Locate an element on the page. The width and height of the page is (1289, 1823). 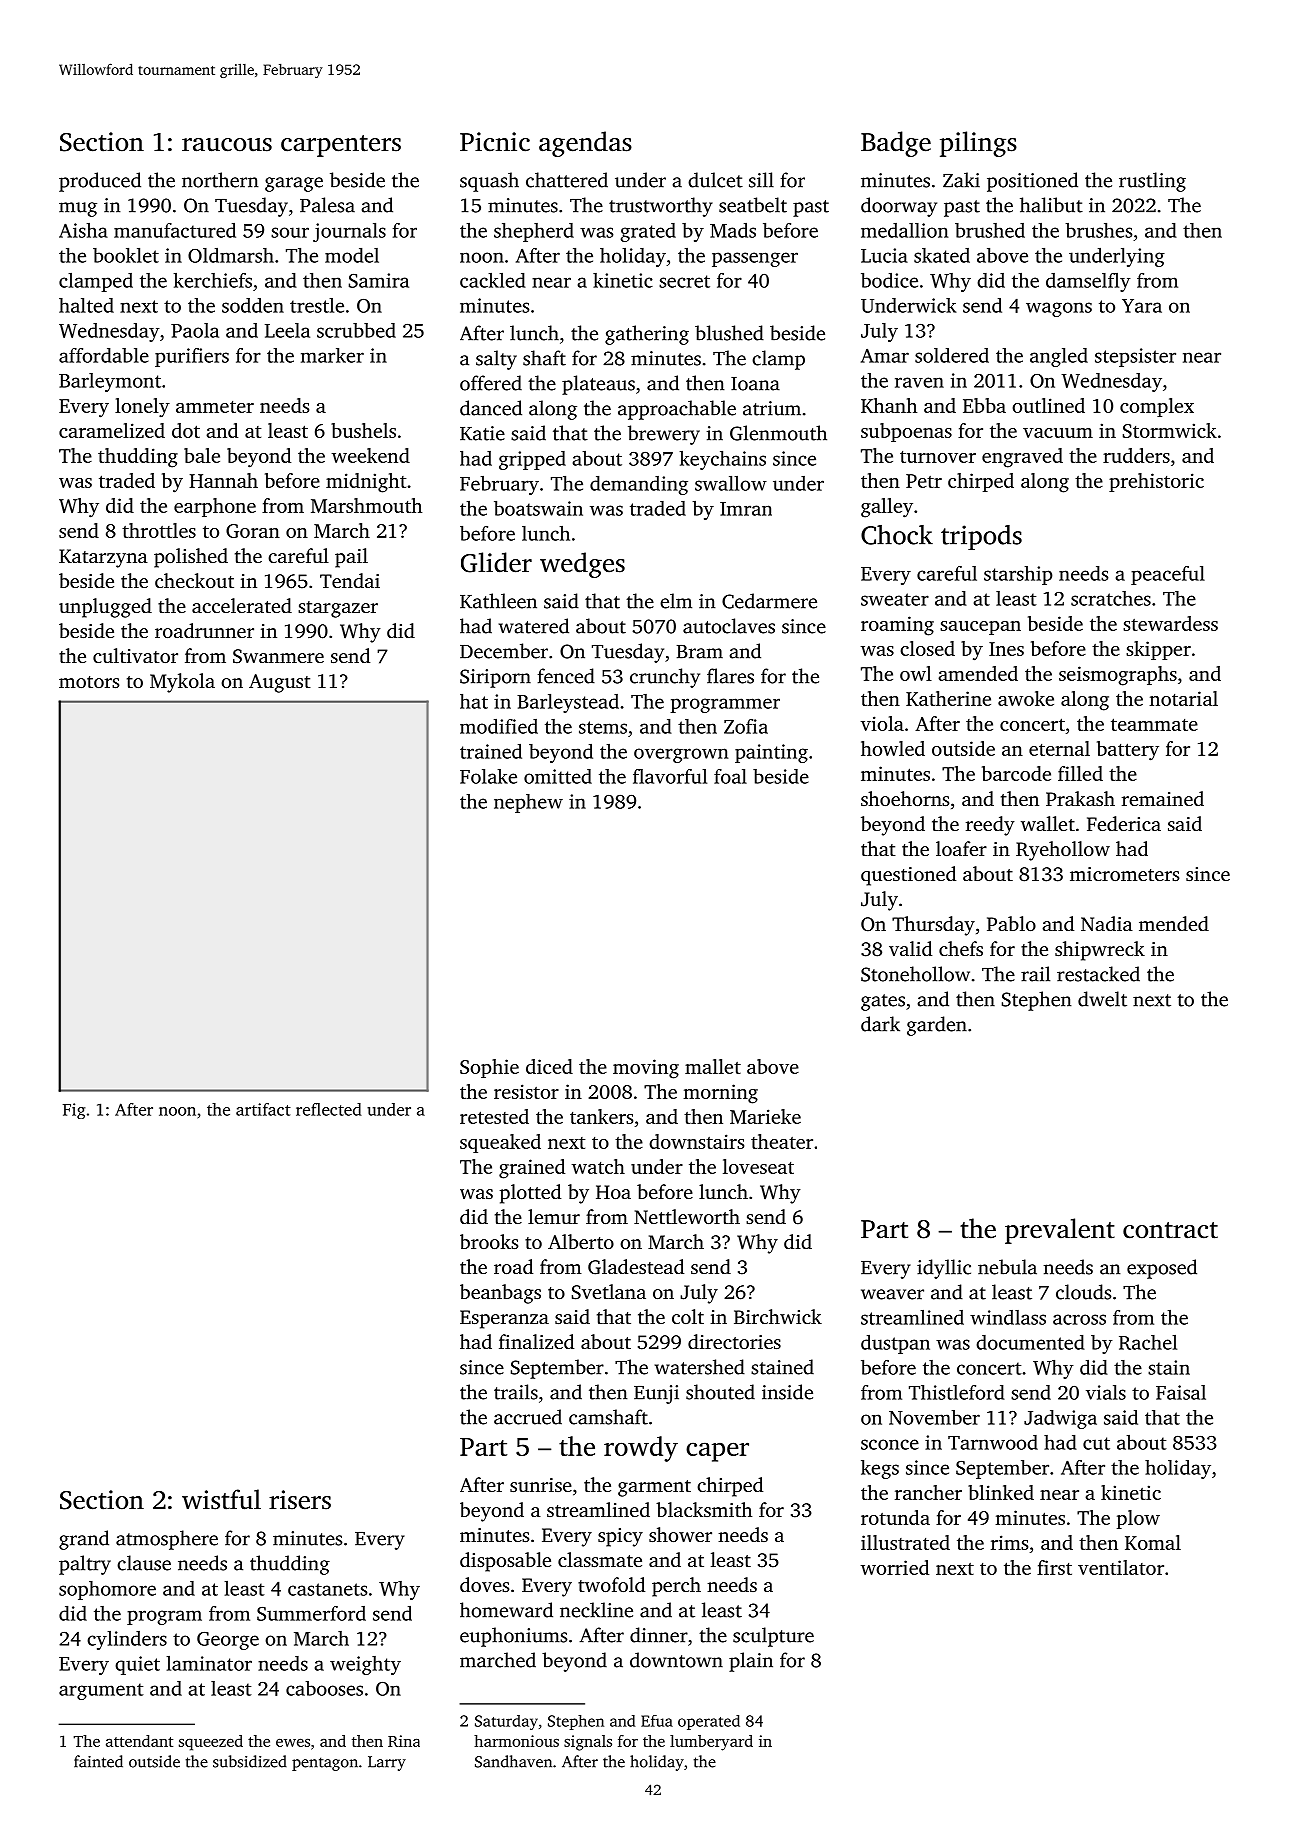
rustling is located at coordinates (1152, 182).
